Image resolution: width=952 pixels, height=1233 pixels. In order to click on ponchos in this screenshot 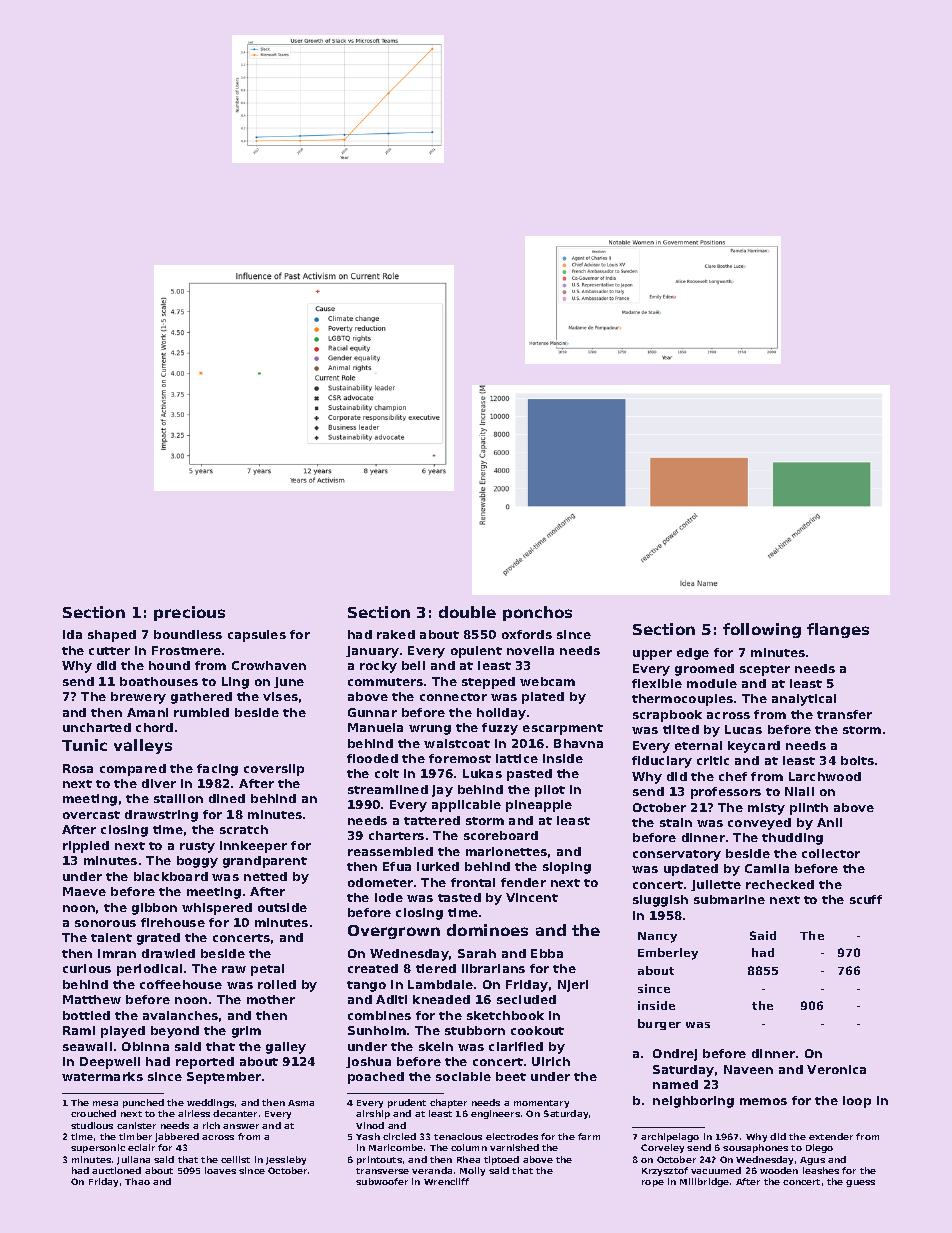, I will do `click(537, 613)`.
